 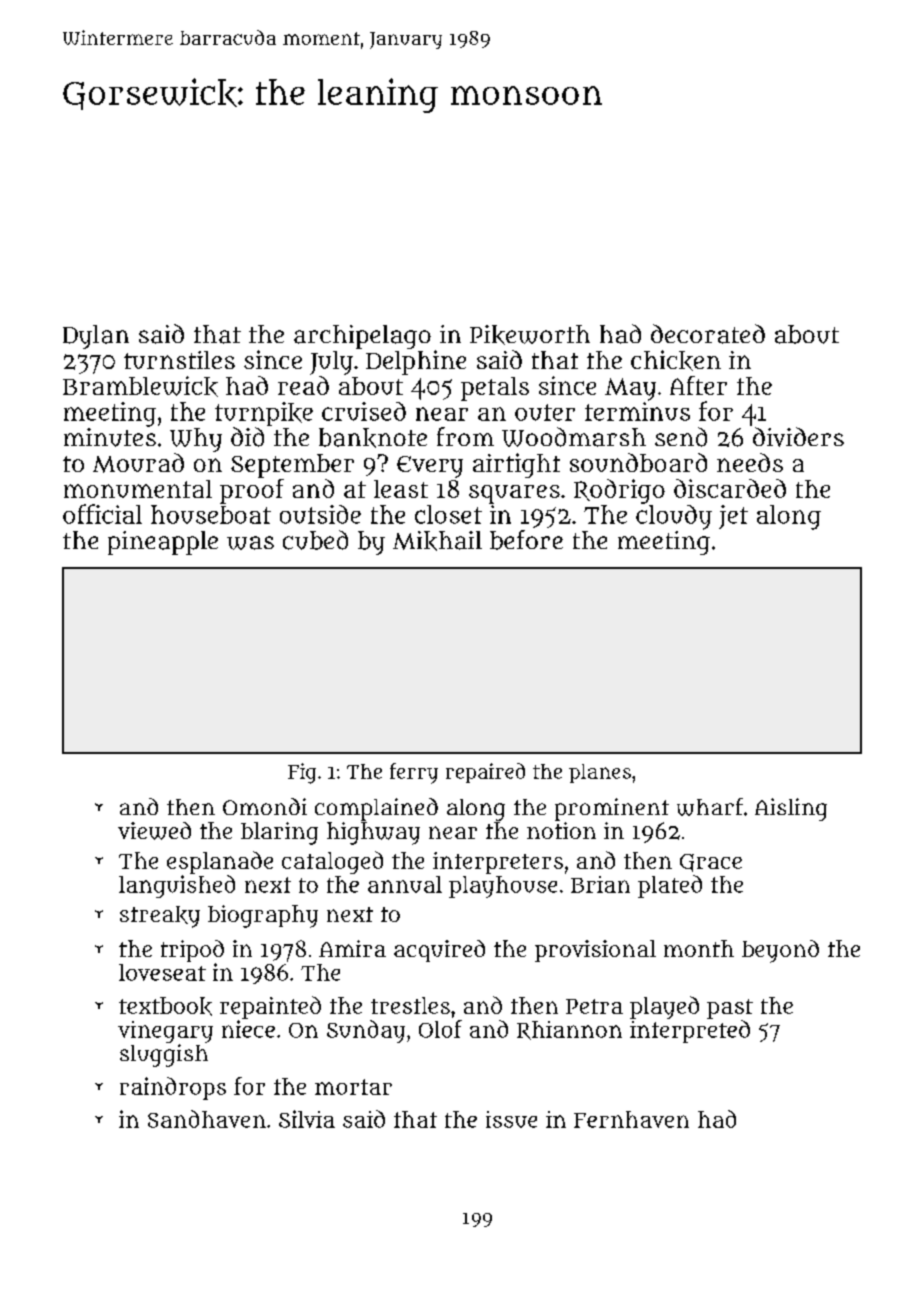 I want to click on Dylan, so click(x=96, y=337).
